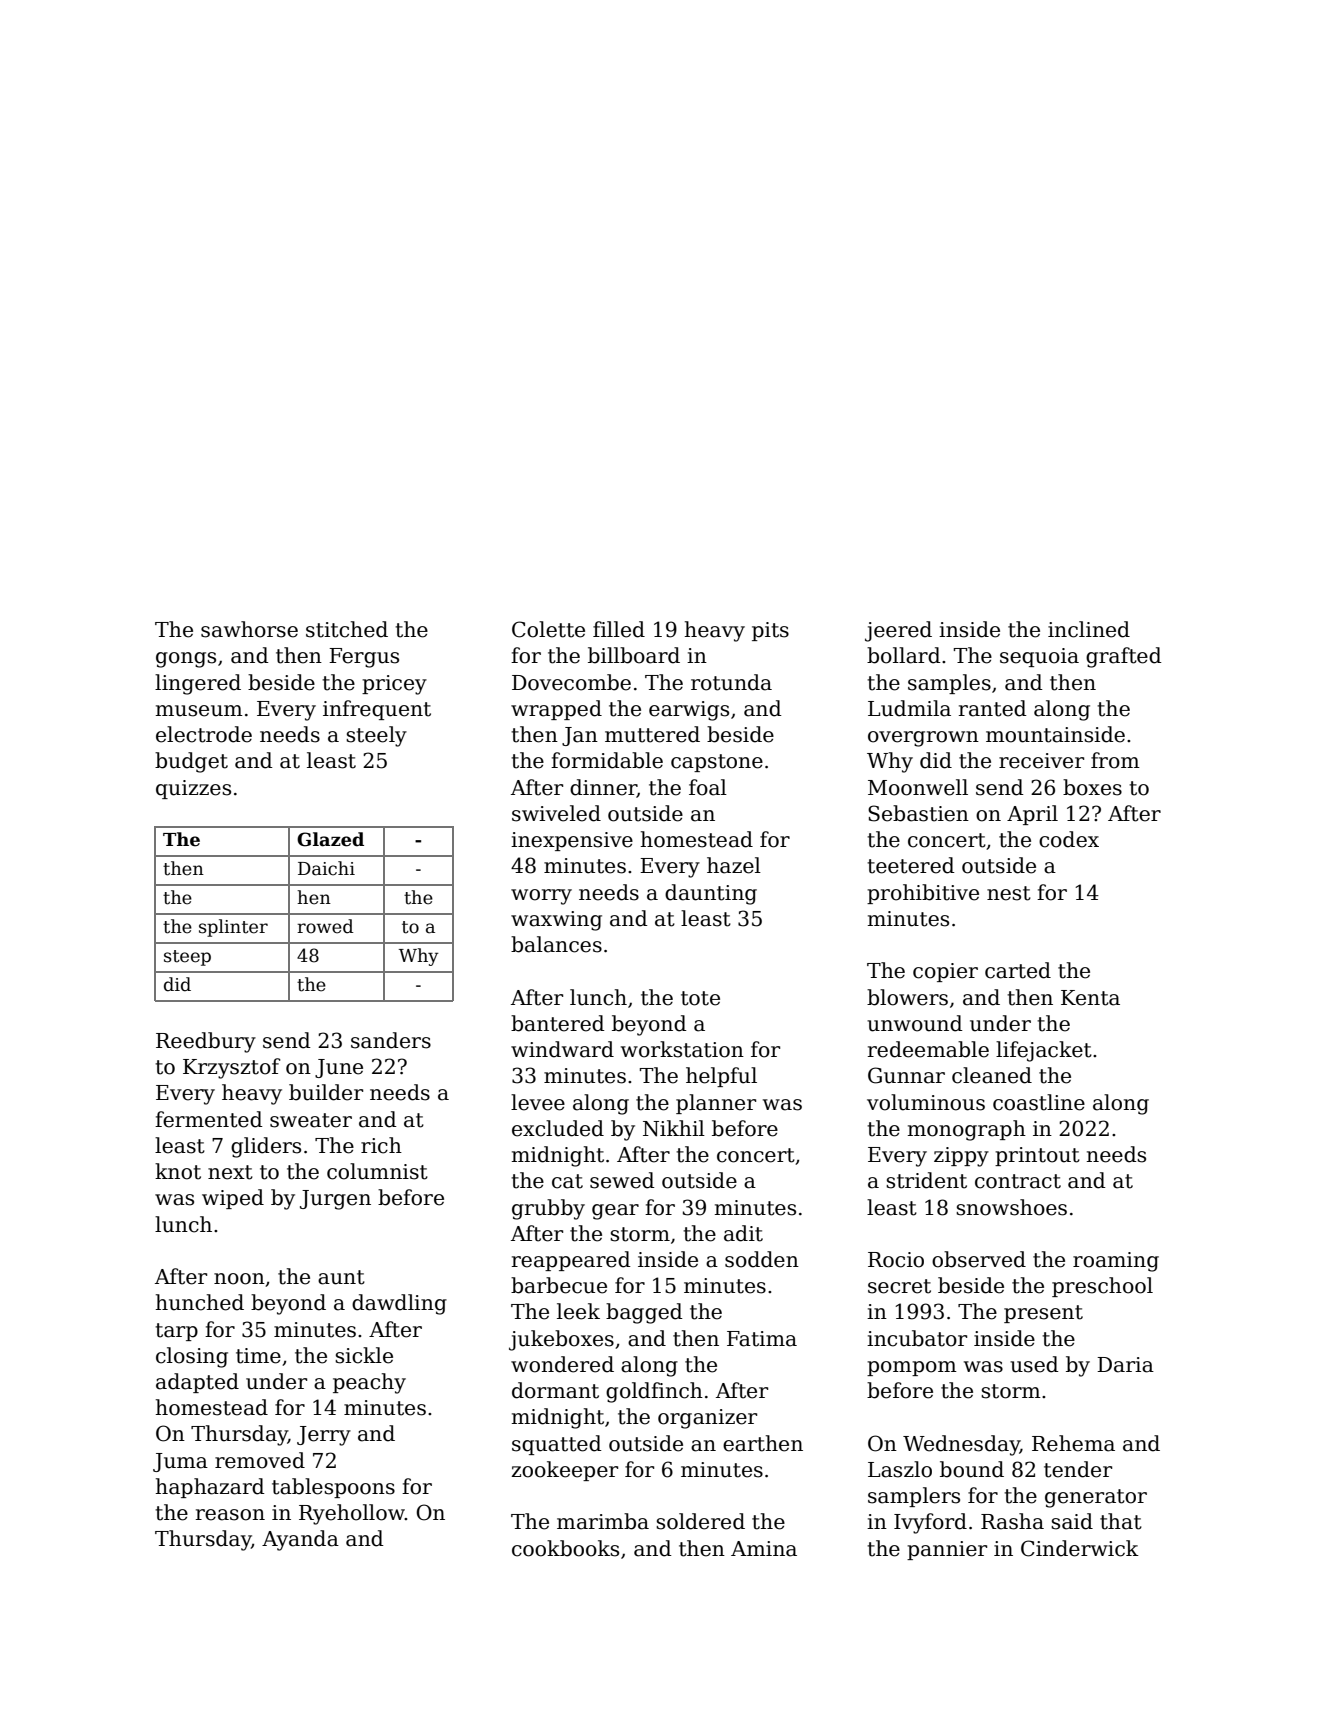 The height and width of the screenshot is (1709, 1320). Describe the element at coordinates (603, 1521) in the screenshot. I see `marimba` at that location.
